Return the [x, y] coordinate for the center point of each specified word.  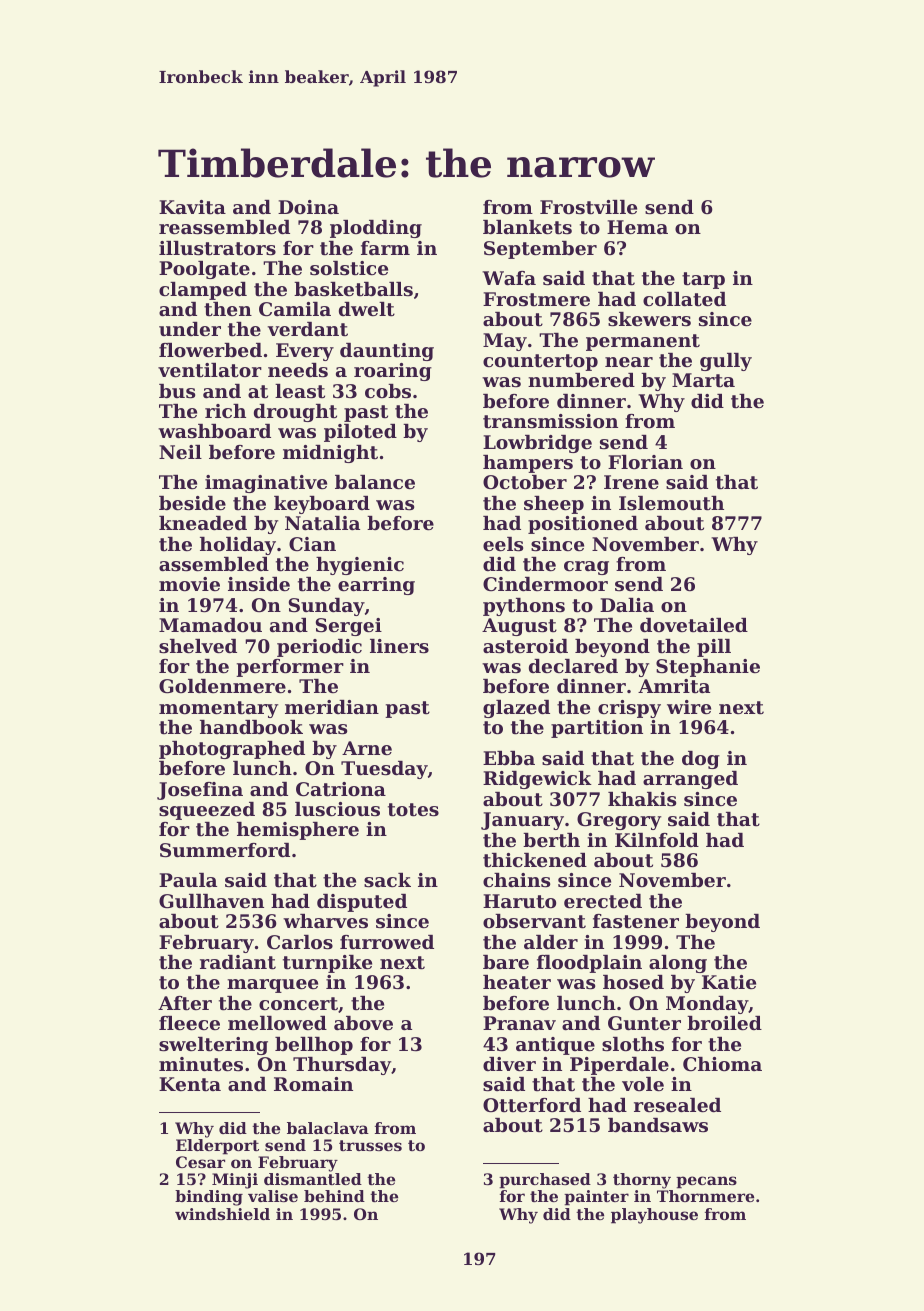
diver [509, 1064]
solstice [349, 268]
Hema [637, 227]
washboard [214, 431]
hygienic [360, 566]
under [190, 329]
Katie [729, 982]
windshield [222, 1214]
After [185, 1003]
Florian [645, 462]
